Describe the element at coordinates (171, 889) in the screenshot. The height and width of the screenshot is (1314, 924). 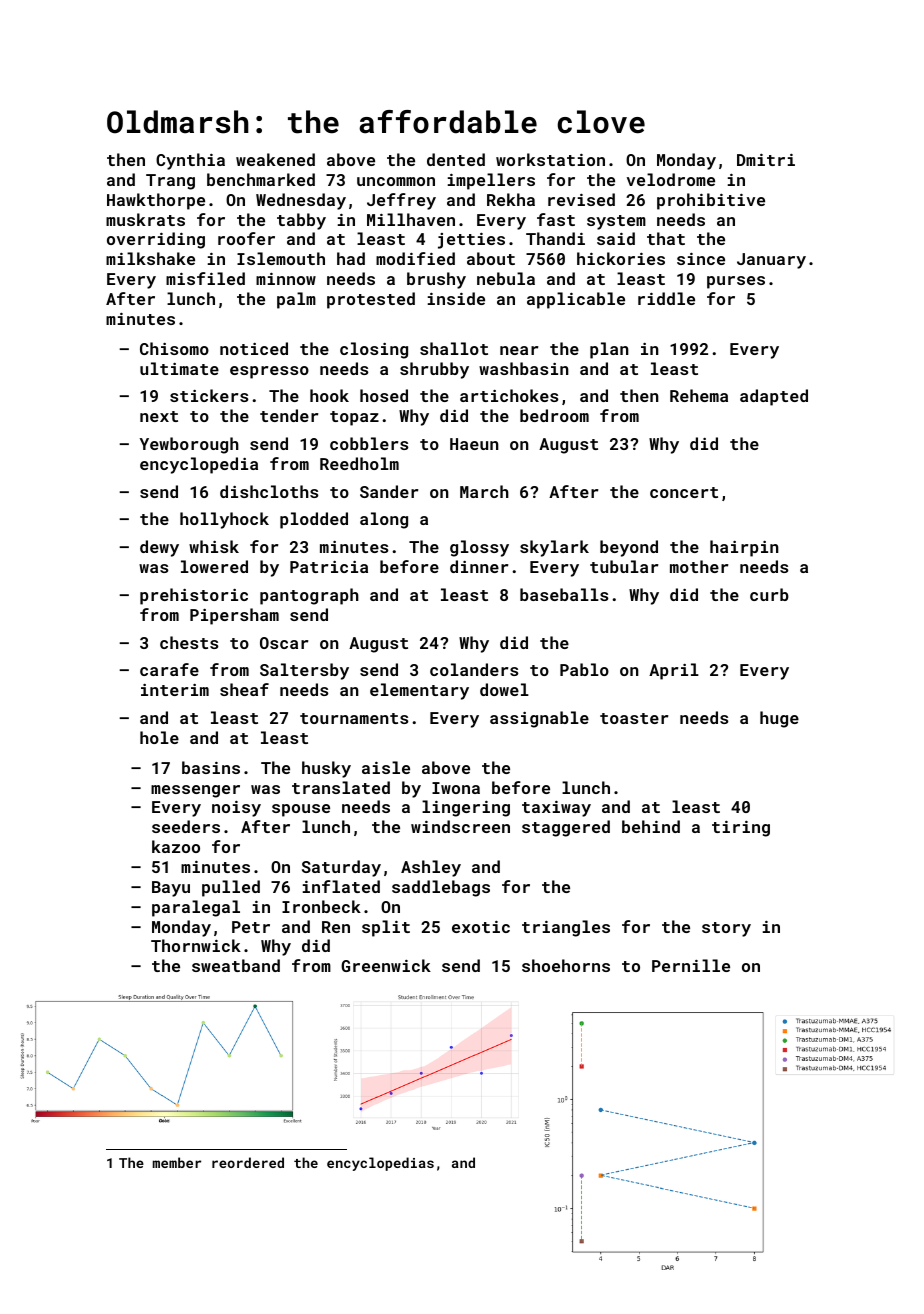
I see `Bayu` at that location.
